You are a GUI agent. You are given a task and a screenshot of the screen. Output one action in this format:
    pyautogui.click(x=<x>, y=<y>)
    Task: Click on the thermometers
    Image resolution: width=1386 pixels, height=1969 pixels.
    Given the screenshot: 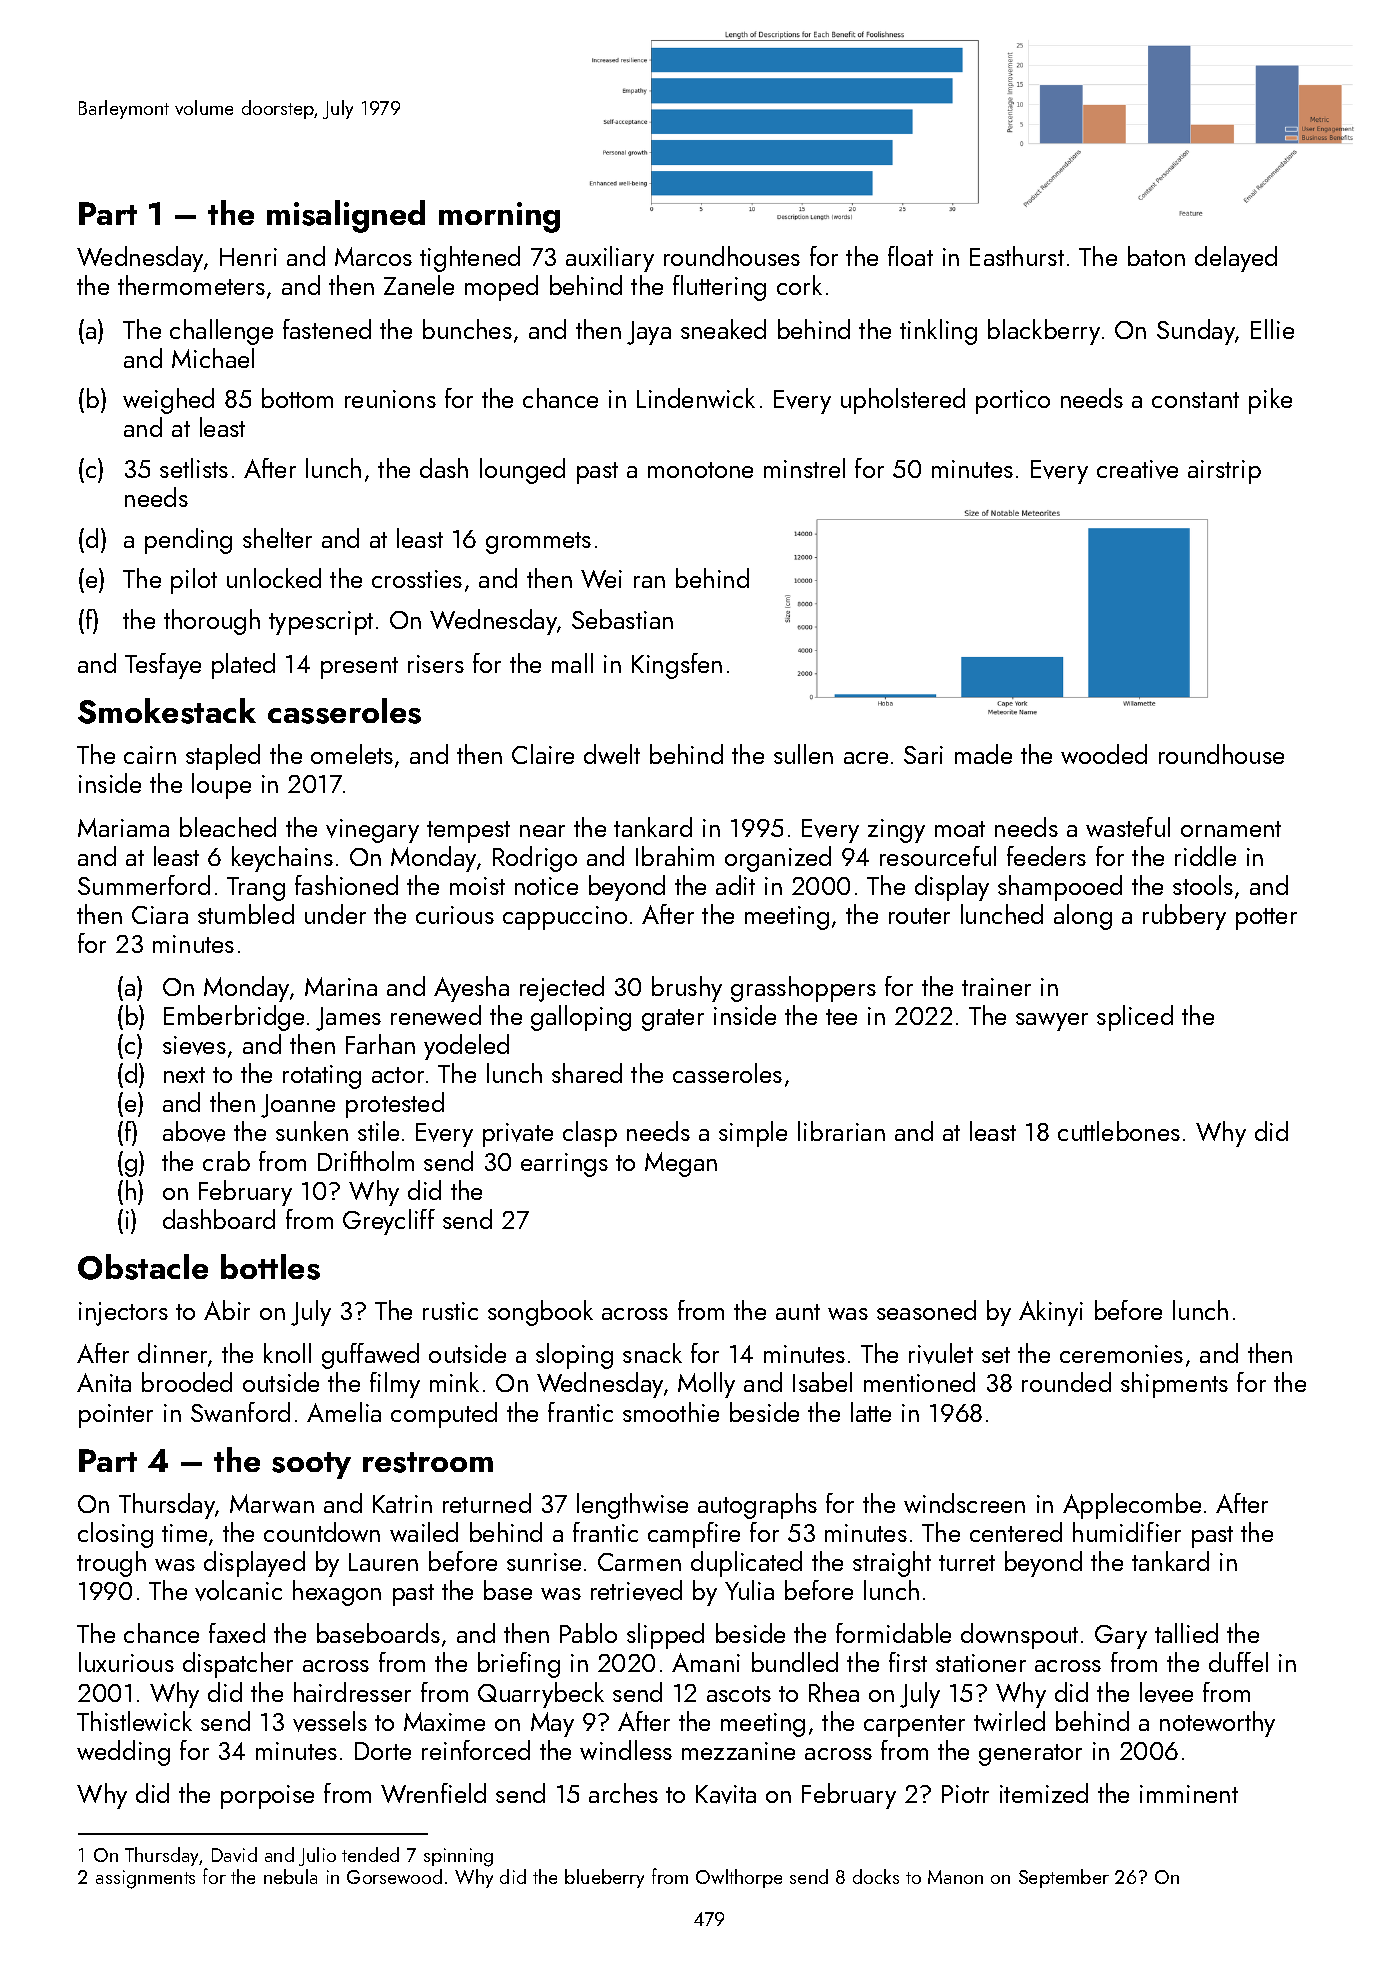 What is the action you would take?
    pyautogui.click(x=191, y=285)
